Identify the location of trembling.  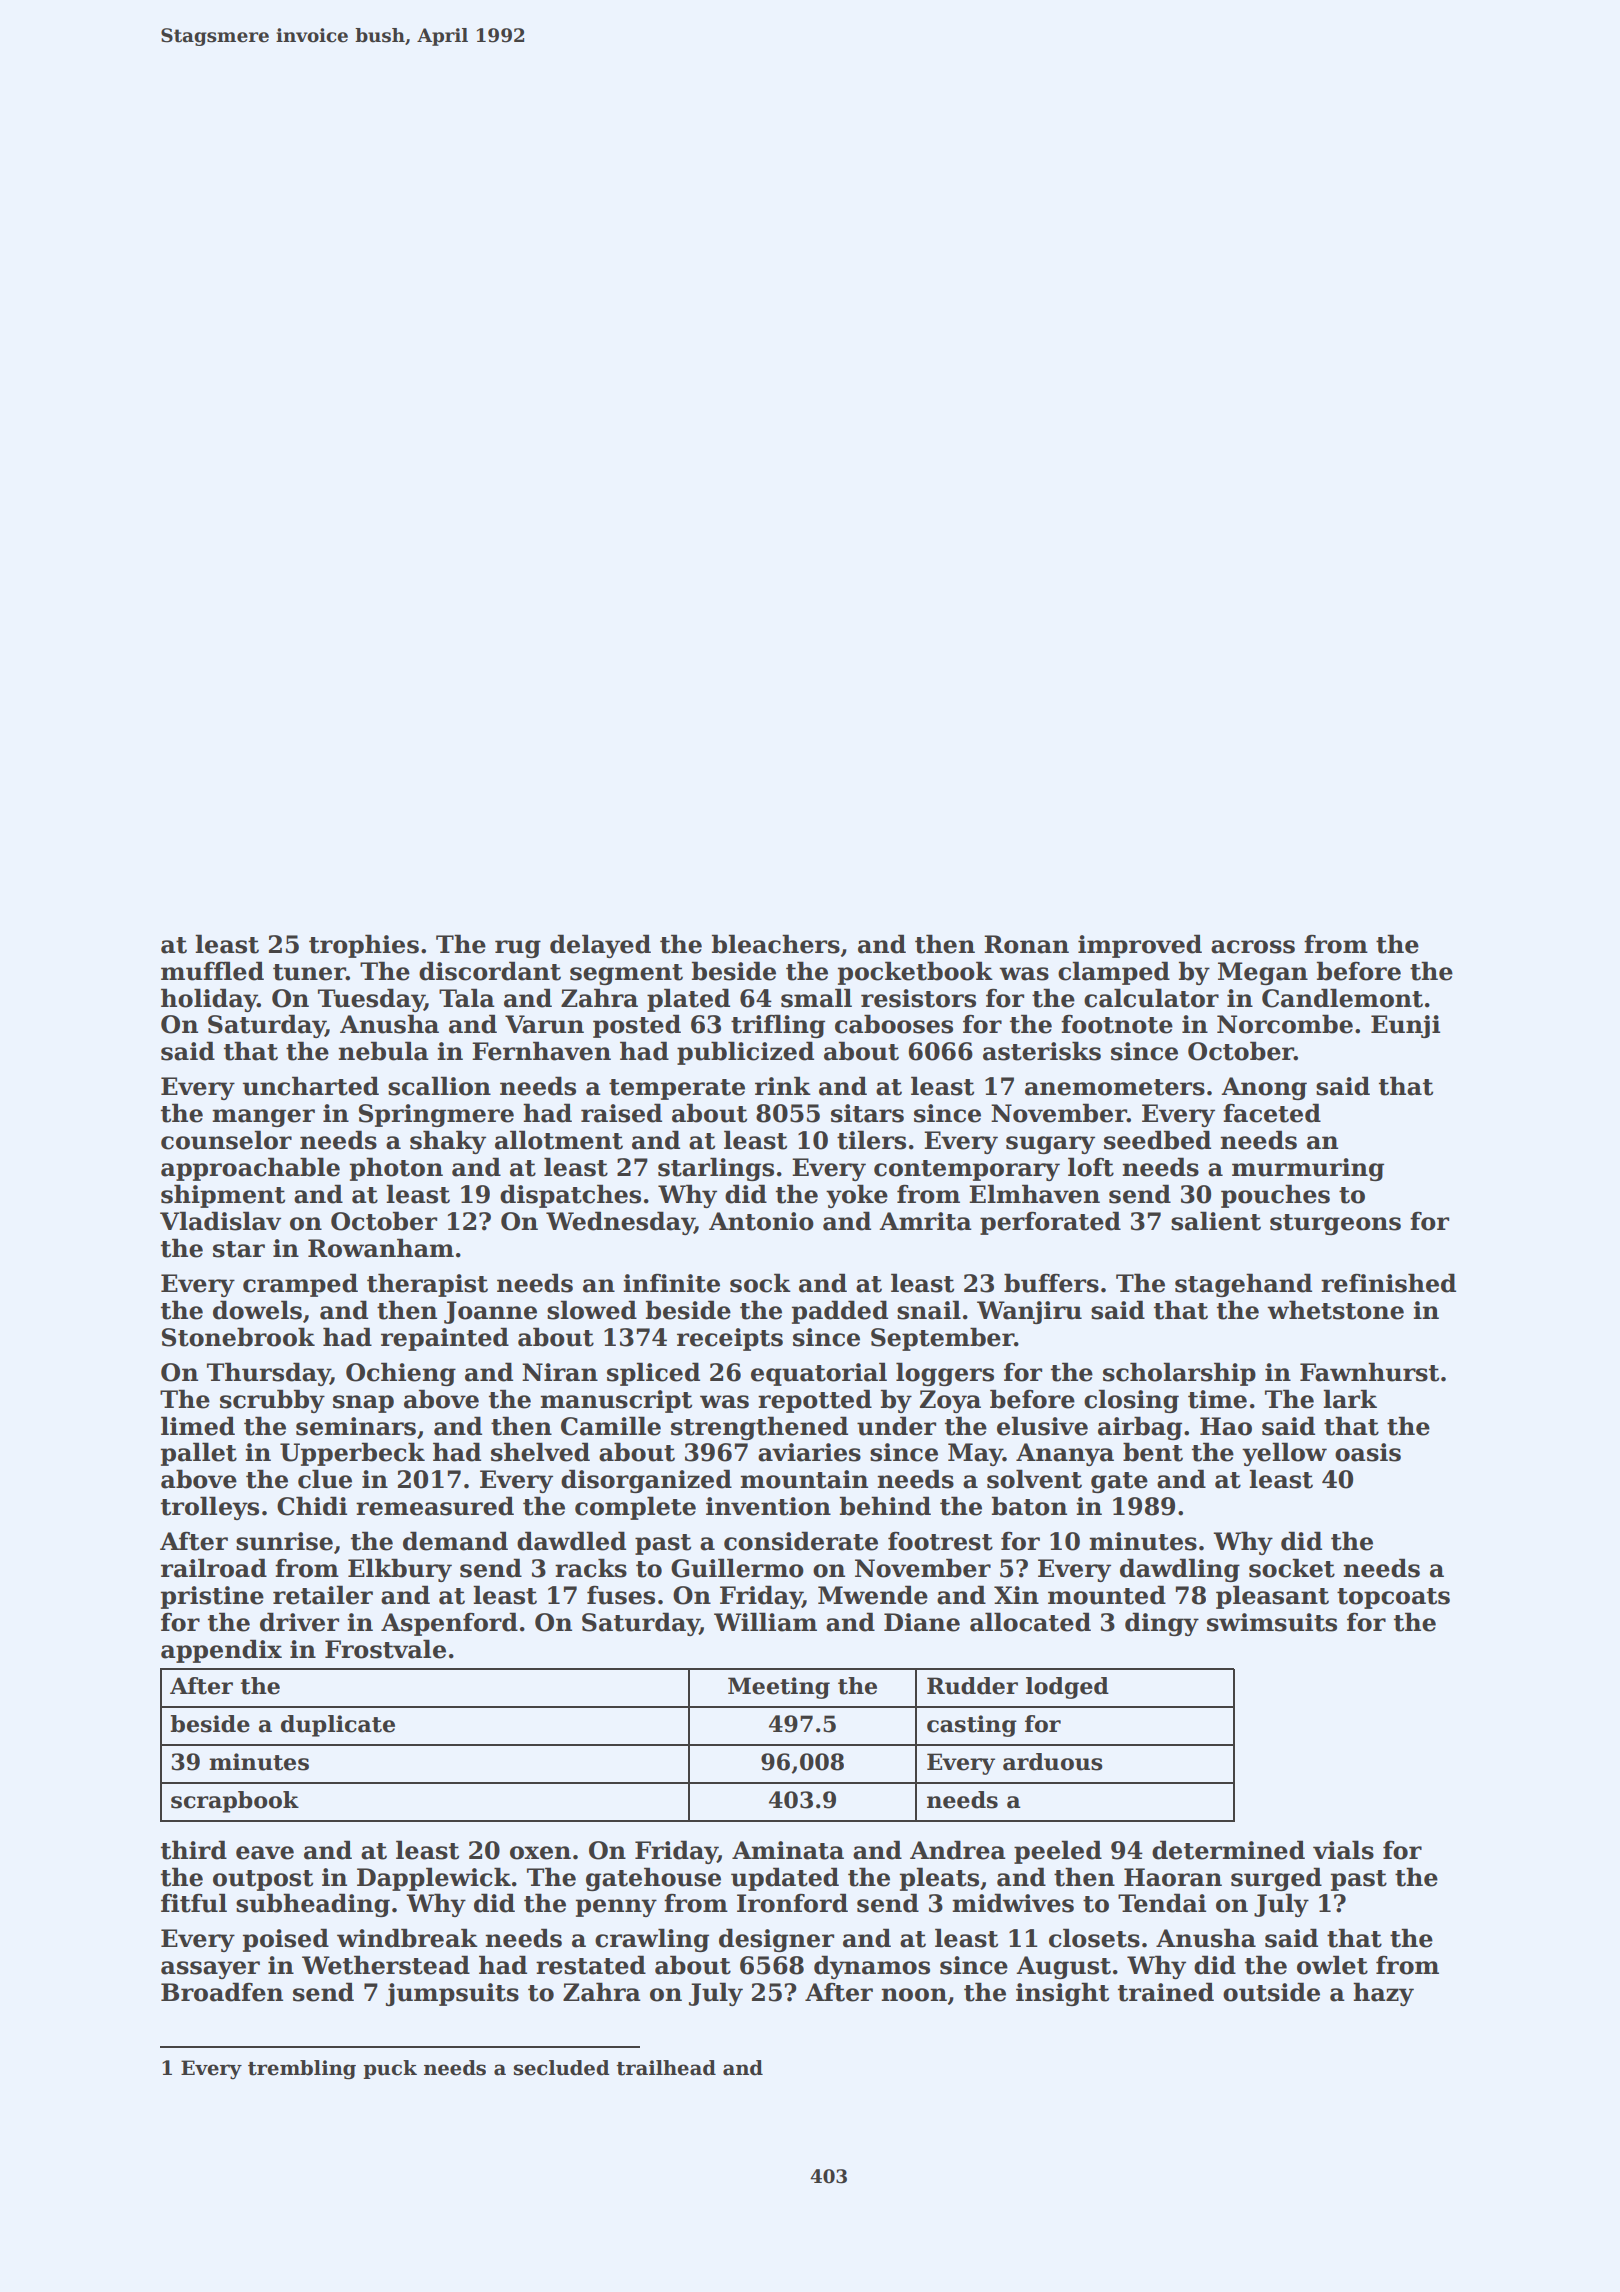
(302, 2070).
